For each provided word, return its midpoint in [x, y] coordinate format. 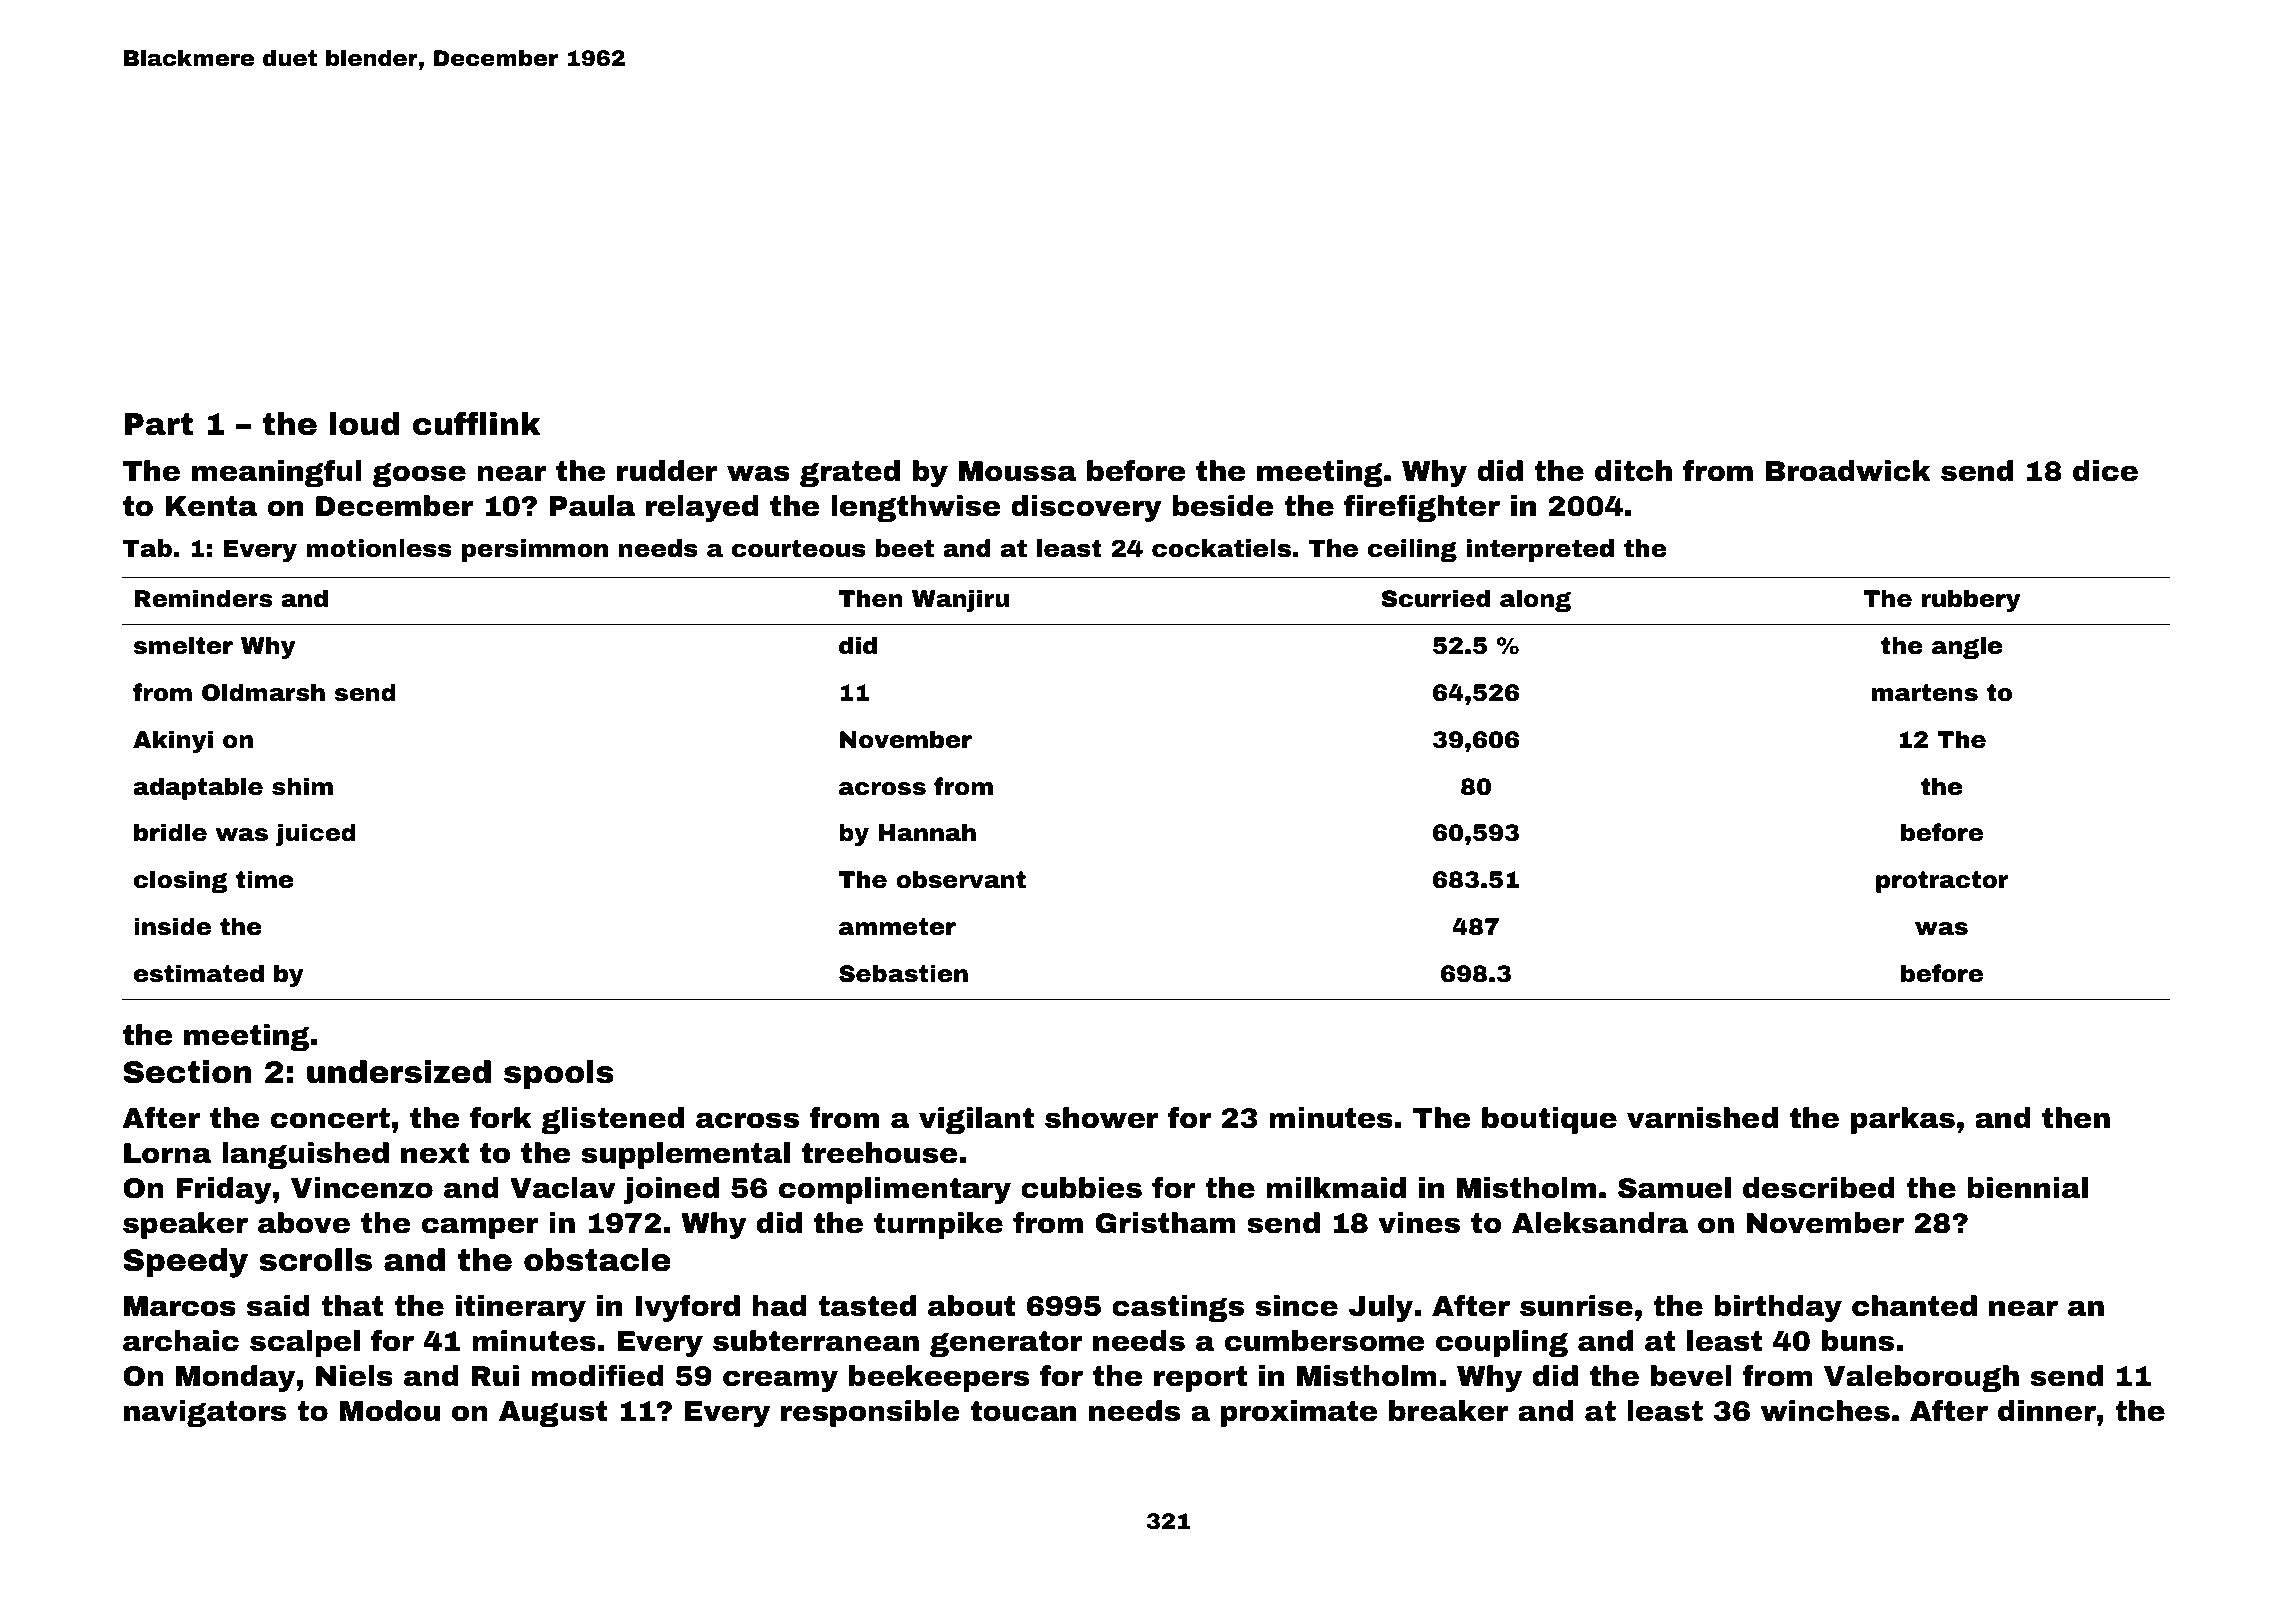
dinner [2047, 1411]
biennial [2027, 1188]
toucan [1023, 1411]
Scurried [1436, 598]
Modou [389, 1411]
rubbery [1971, 600]
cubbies [1081, 1188]
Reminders [204, 598]
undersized [399, 1072]
